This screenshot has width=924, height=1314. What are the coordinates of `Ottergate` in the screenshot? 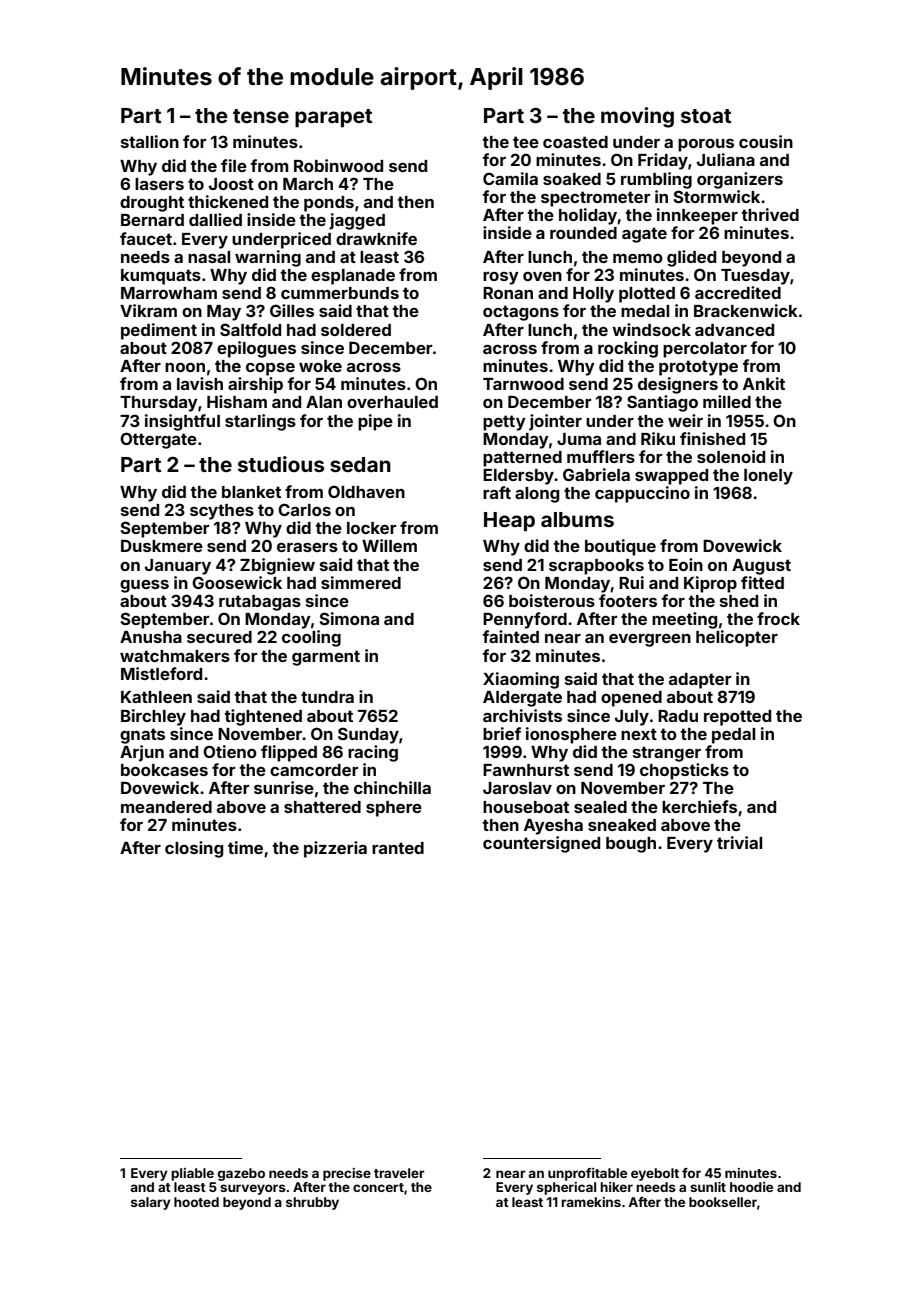 It's located at (158, 440).
